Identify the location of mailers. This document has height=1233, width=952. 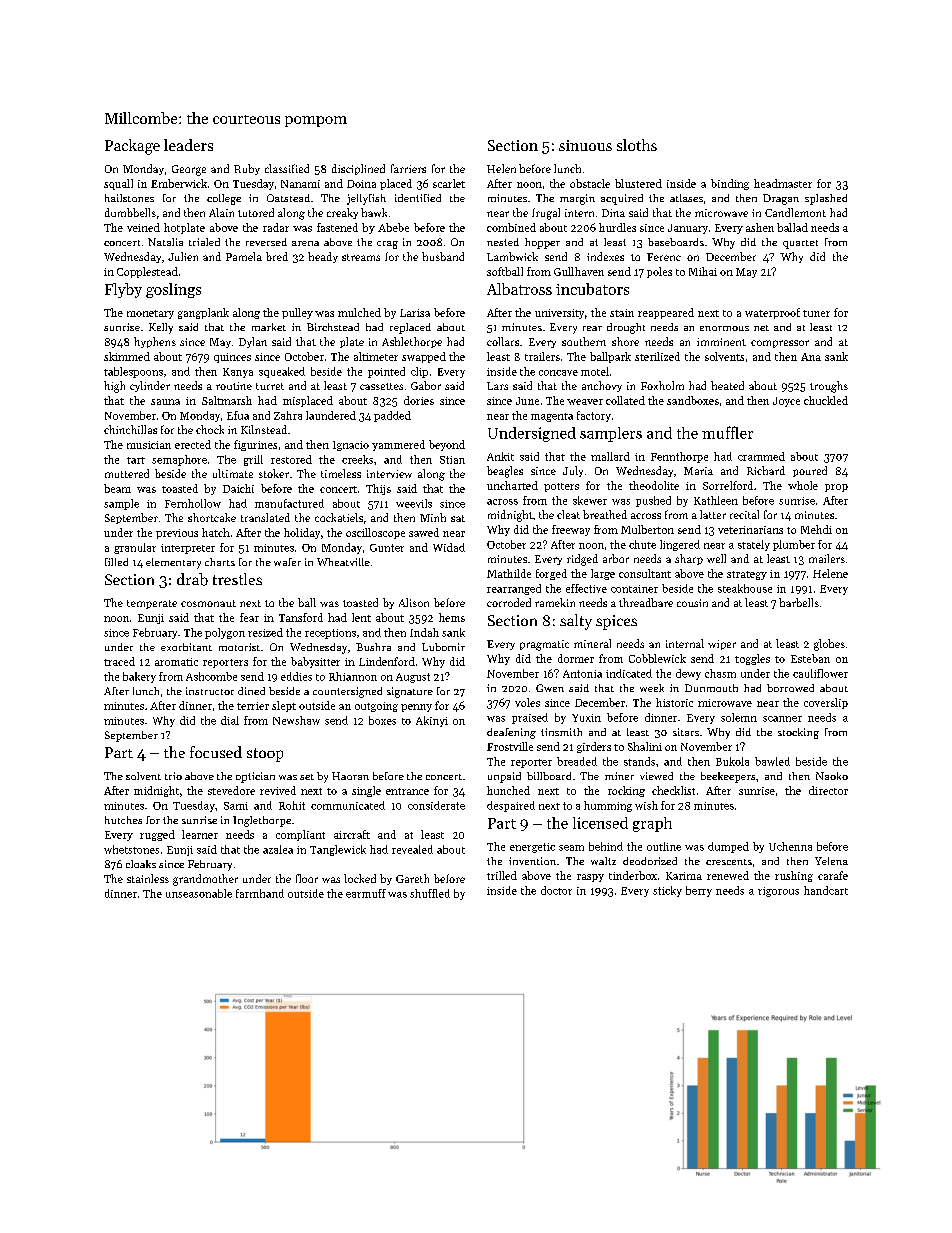
(827, 558).
